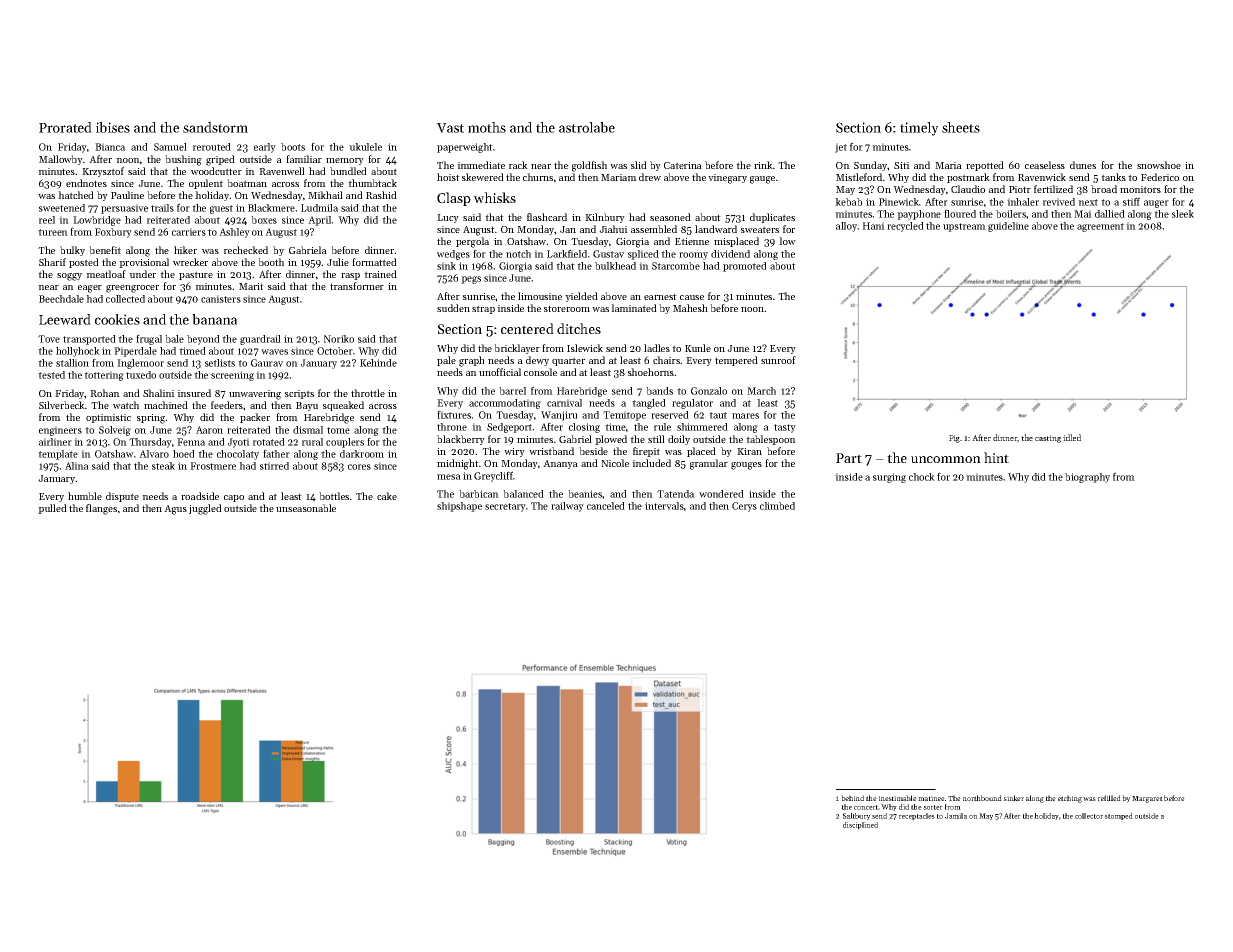  Describe the element at coordinates (357, 286) in the page. I see `transformer` at that location.
